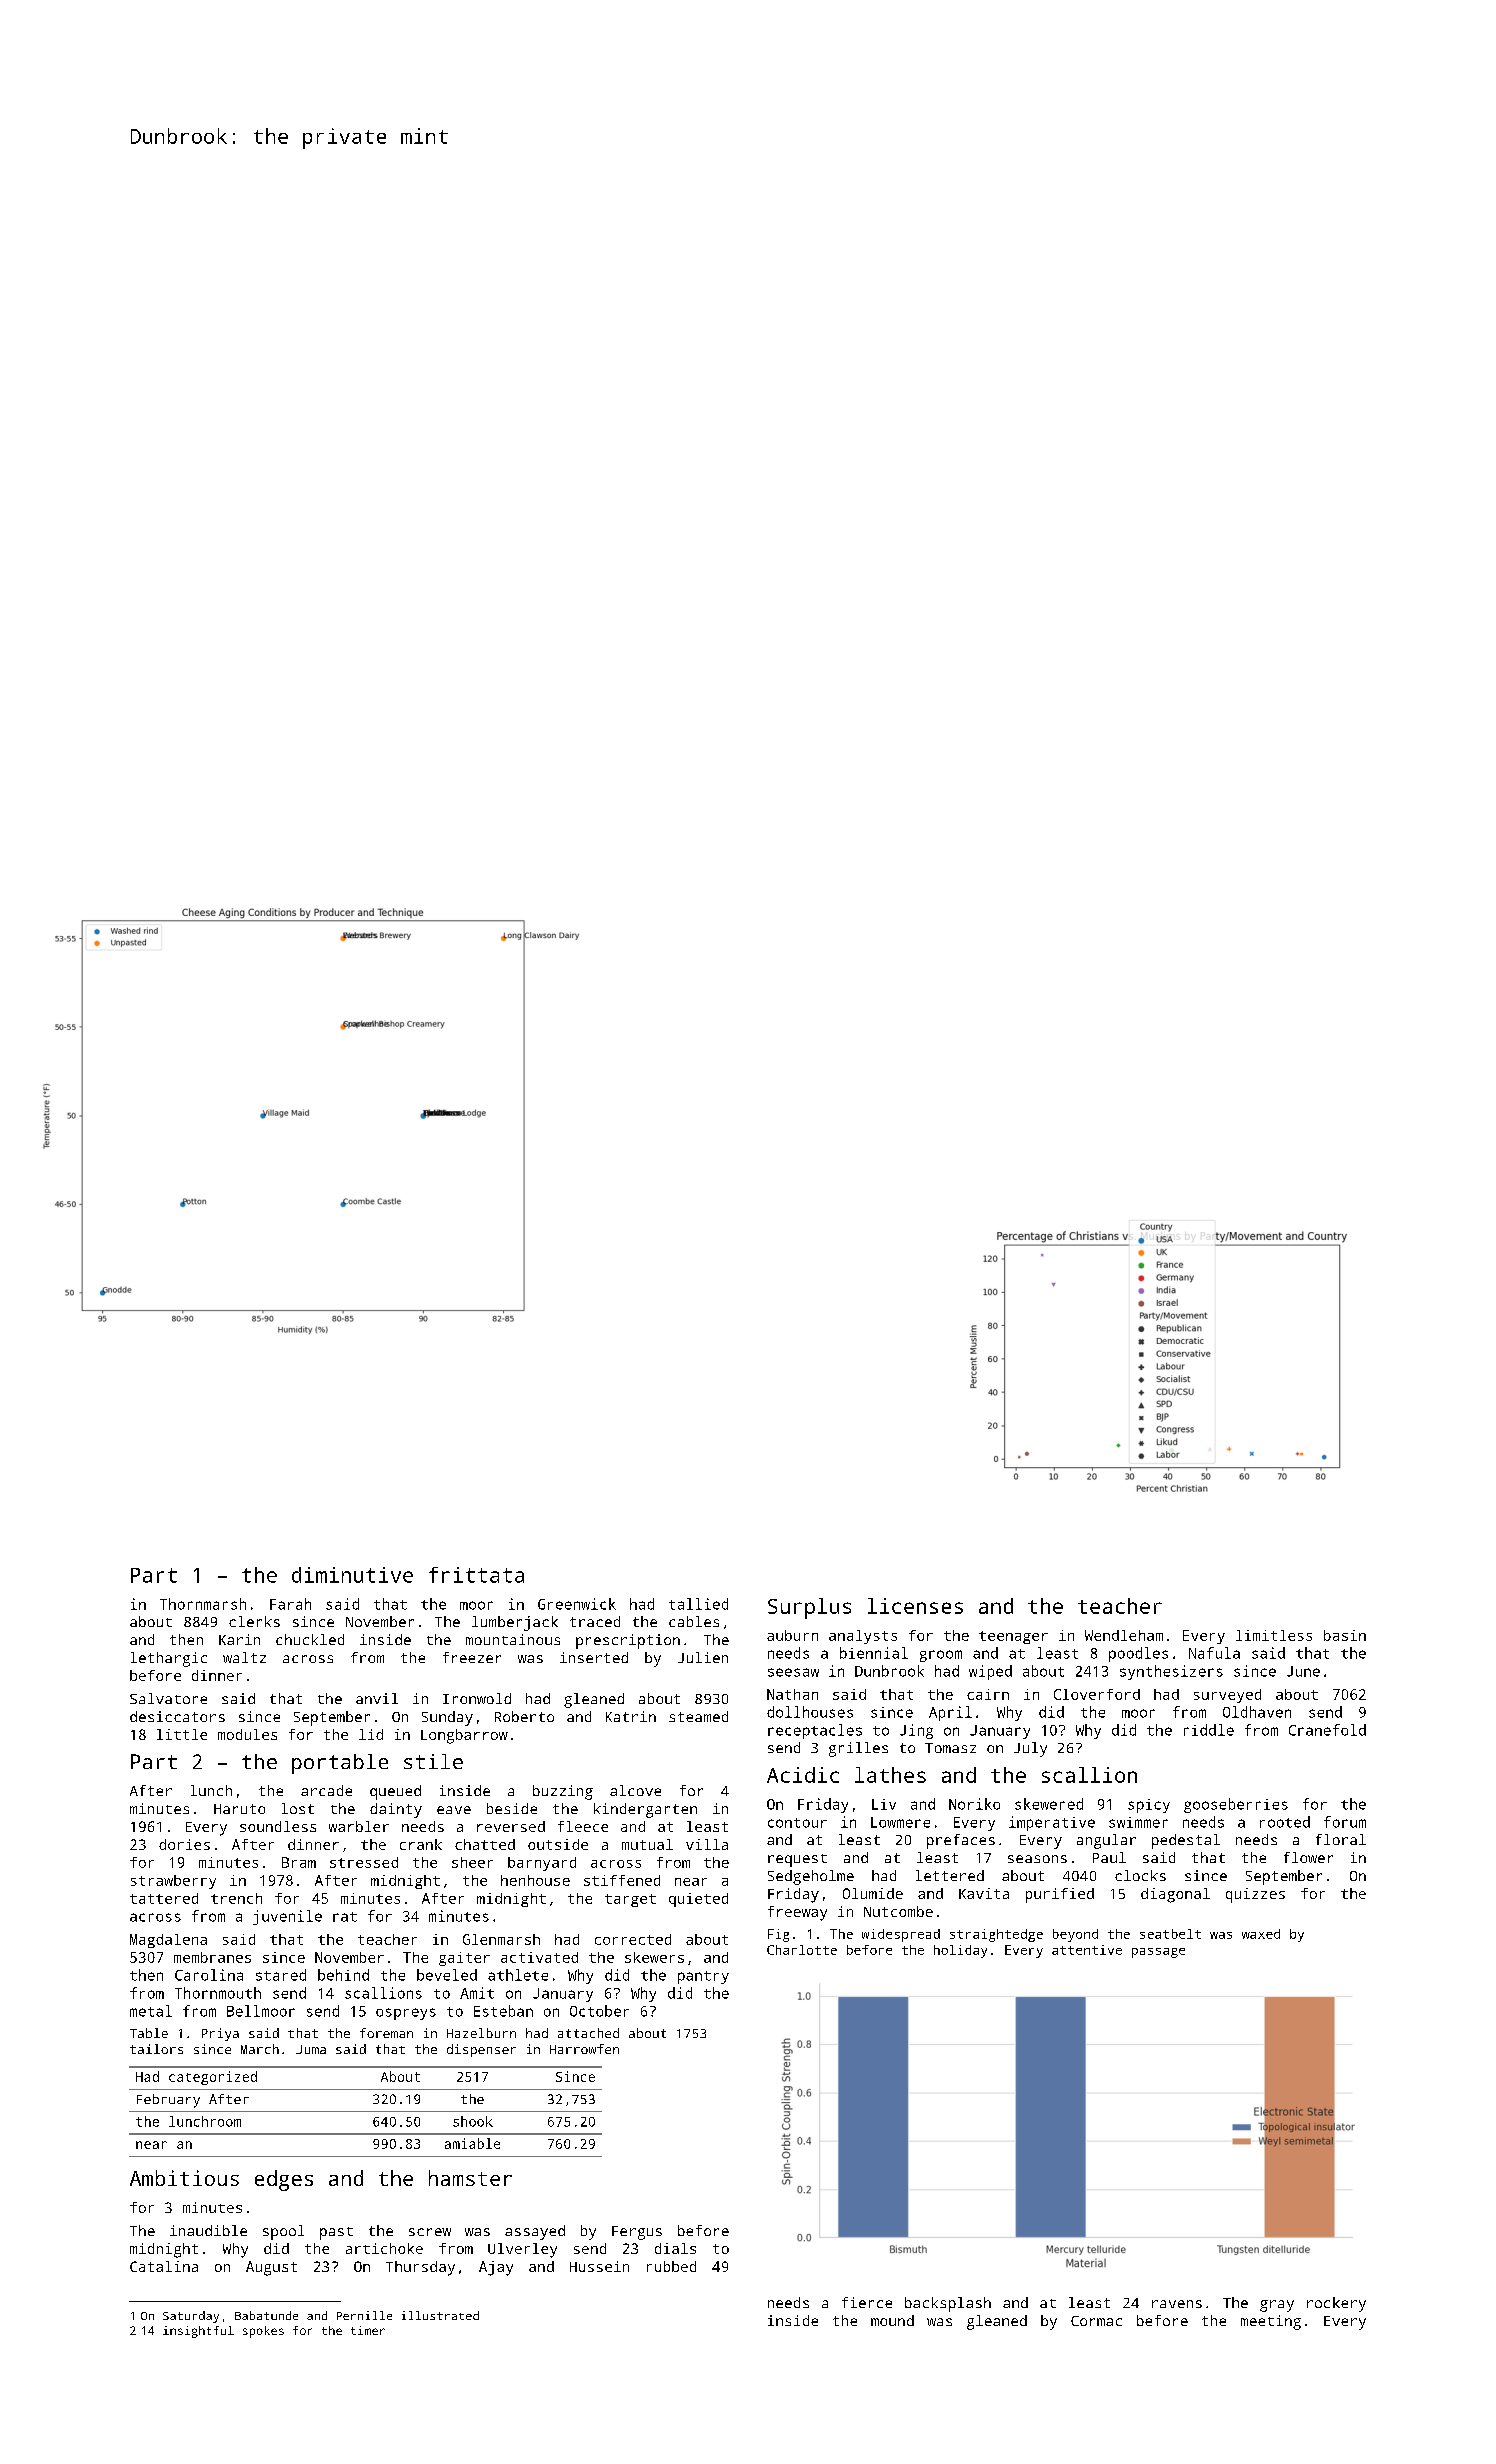  Describe the element at coordinates (1138, 1822) in the screenshot. I see `swimmer` at that location.
